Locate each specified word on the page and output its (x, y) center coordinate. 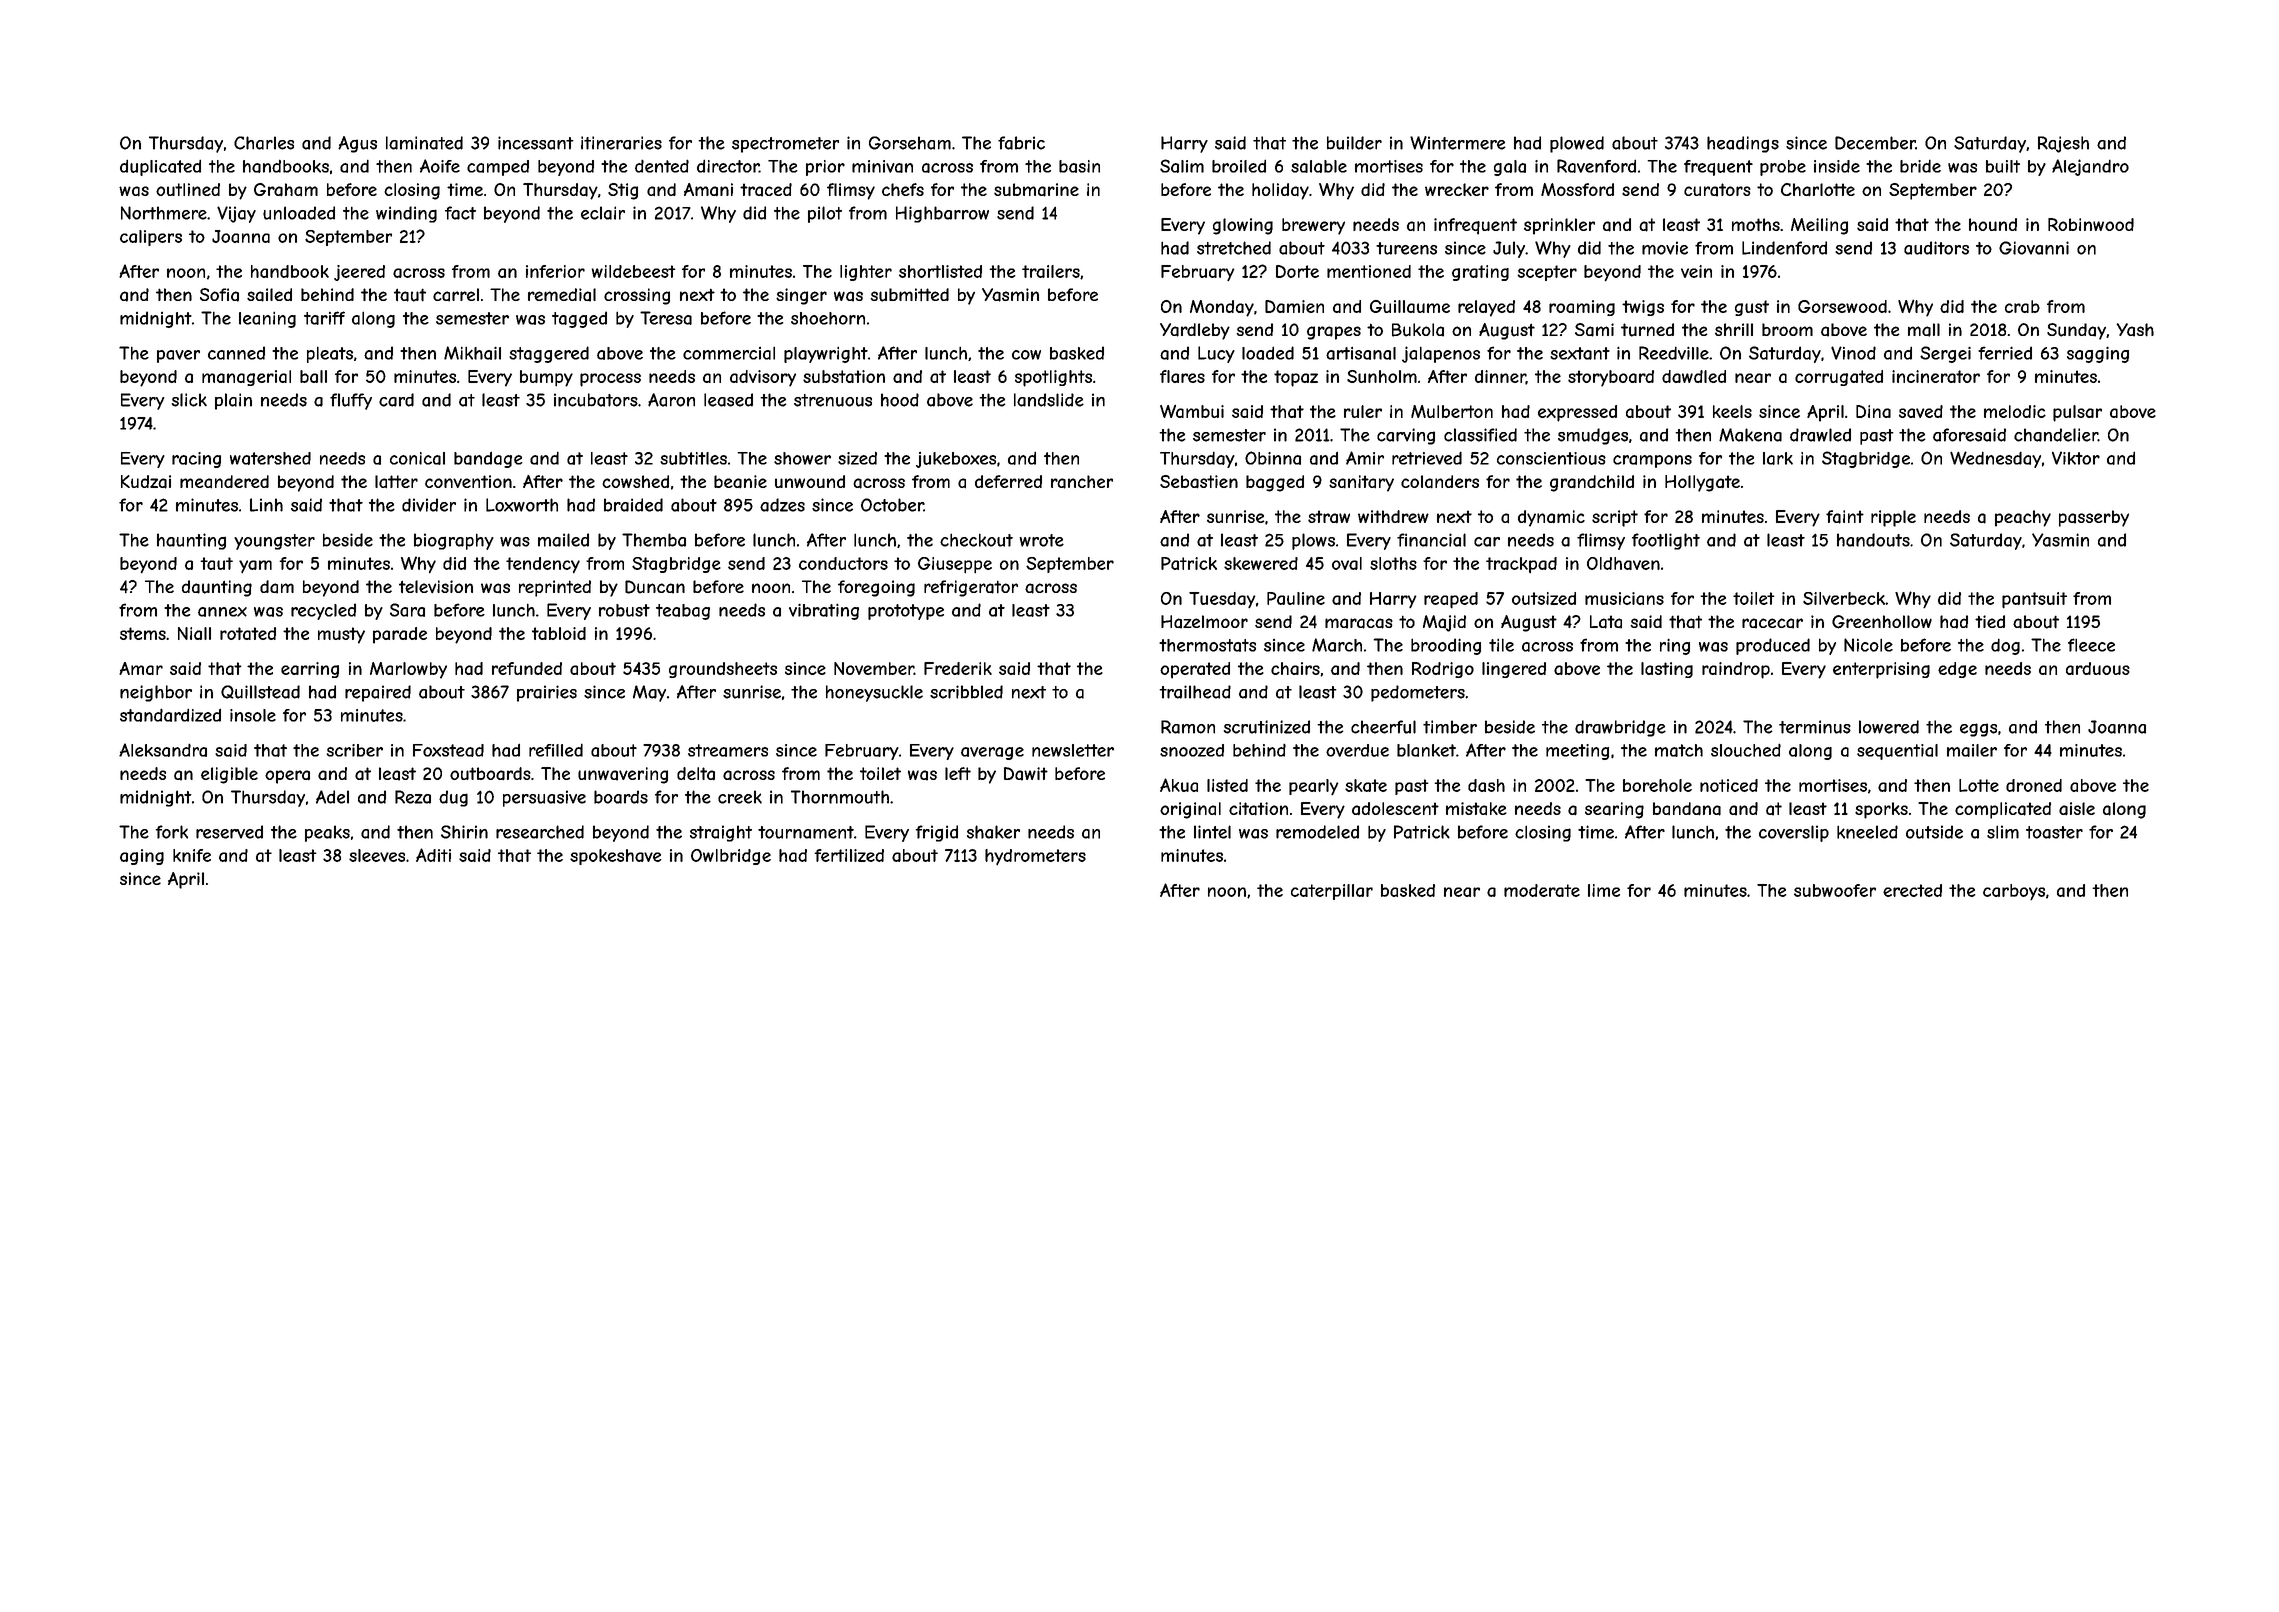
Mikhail (472, 353)
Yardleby (1195, 331)
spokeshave (616, 857)
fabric (1021, 143)
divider (429, 505)
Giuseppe (955, 565)
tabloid (559, 633)
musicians (1624, 598)
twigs (1643, 308)
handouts (1873, 540)
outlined (188, 189)
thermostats (1207, 645)
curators (1717, 190)
